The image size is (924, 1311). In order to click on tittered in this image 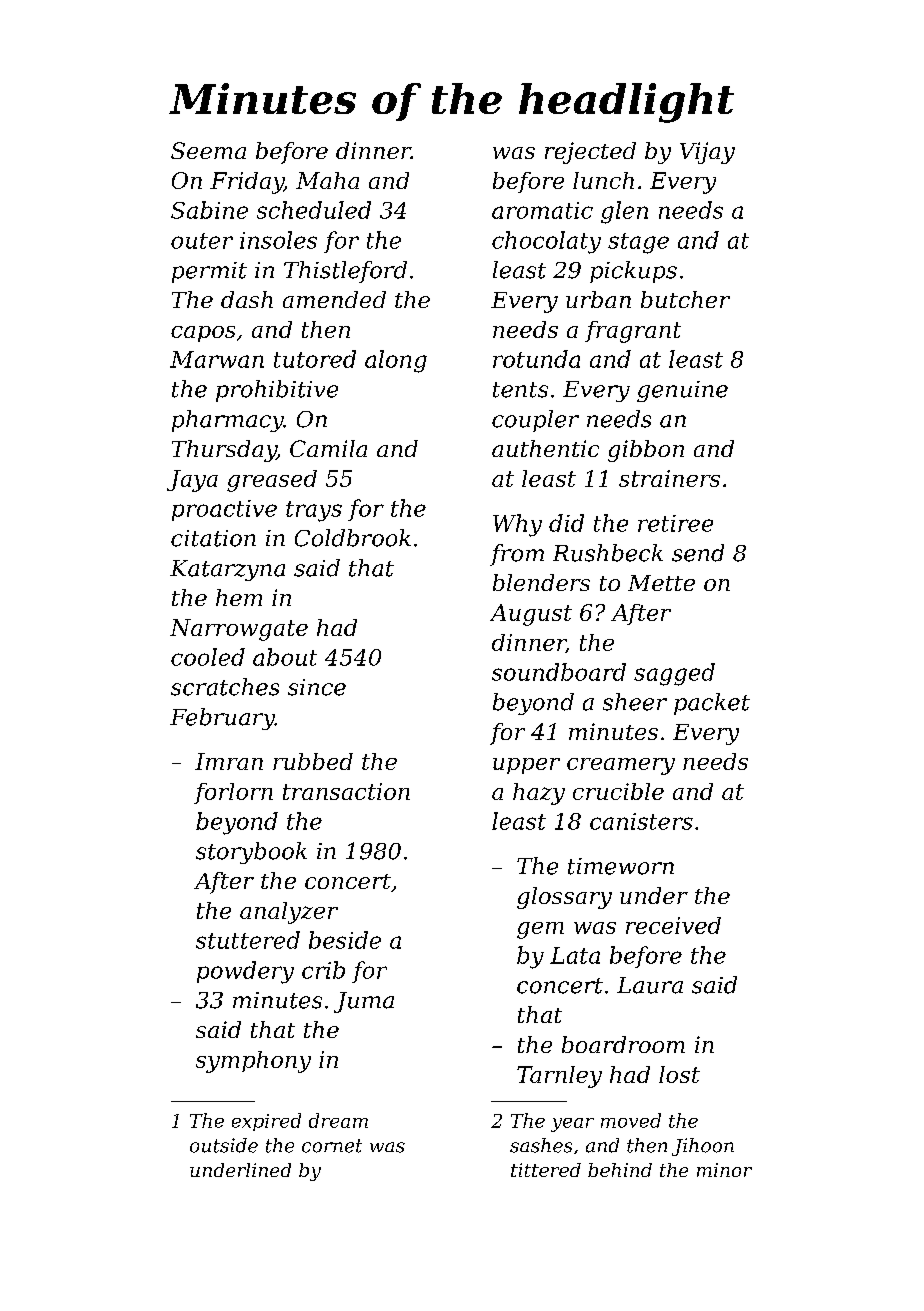, I will do `click(546, 1170)`.
